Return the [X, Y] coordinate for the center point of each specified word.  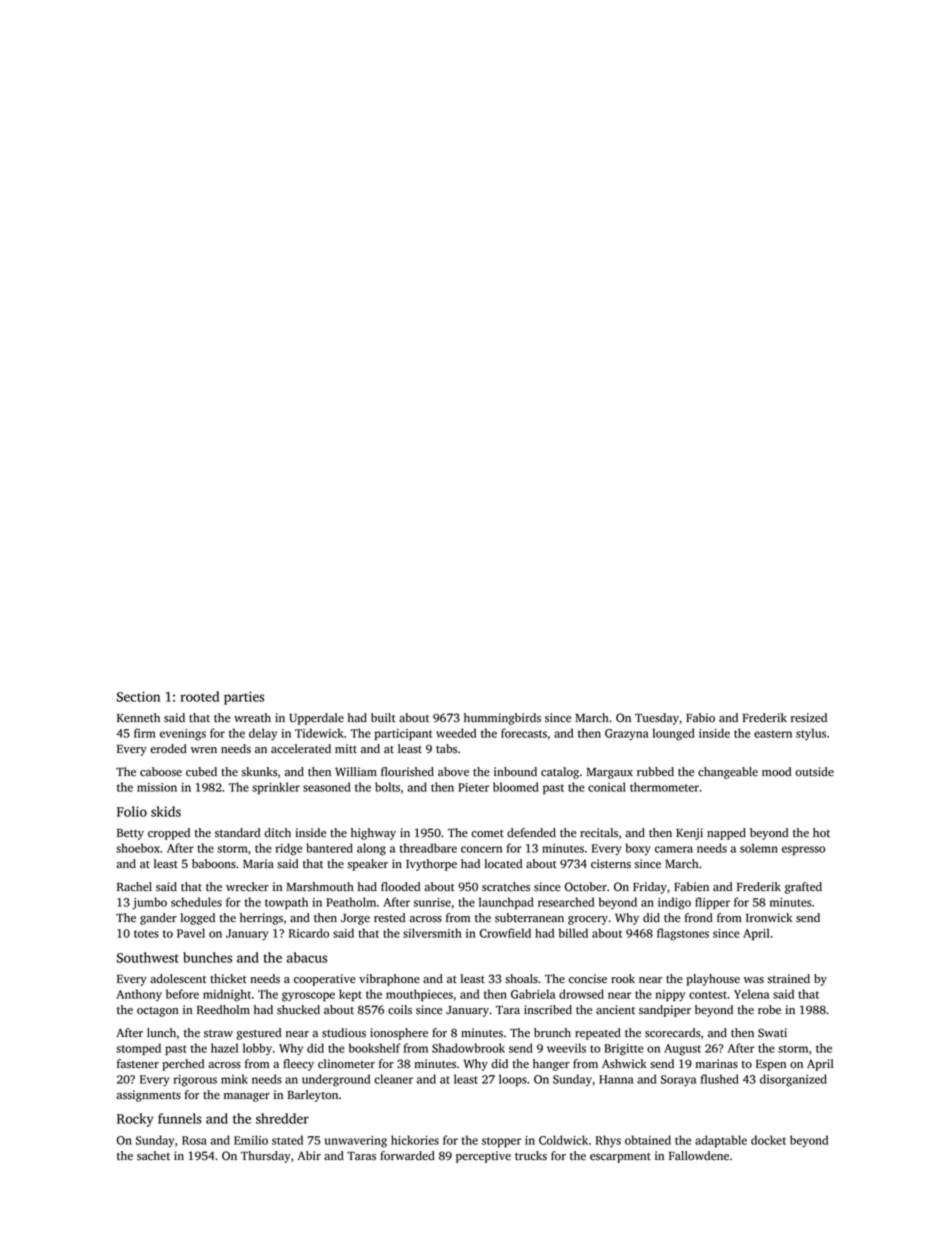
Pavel [191, 933]
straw [218, 1034]
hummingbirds [502, 719]
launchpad [506, 903]
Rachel [134, 887]
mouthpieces [419, 995]
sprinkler [276, 788]
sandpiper [665, 1011]
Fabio [700, 718]
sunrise [432, 902]
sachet [153, 1156]
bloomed [516, 787]
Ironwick [769, 918]
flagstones [683, 934]
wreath [252, 718]
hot [821, 833]
